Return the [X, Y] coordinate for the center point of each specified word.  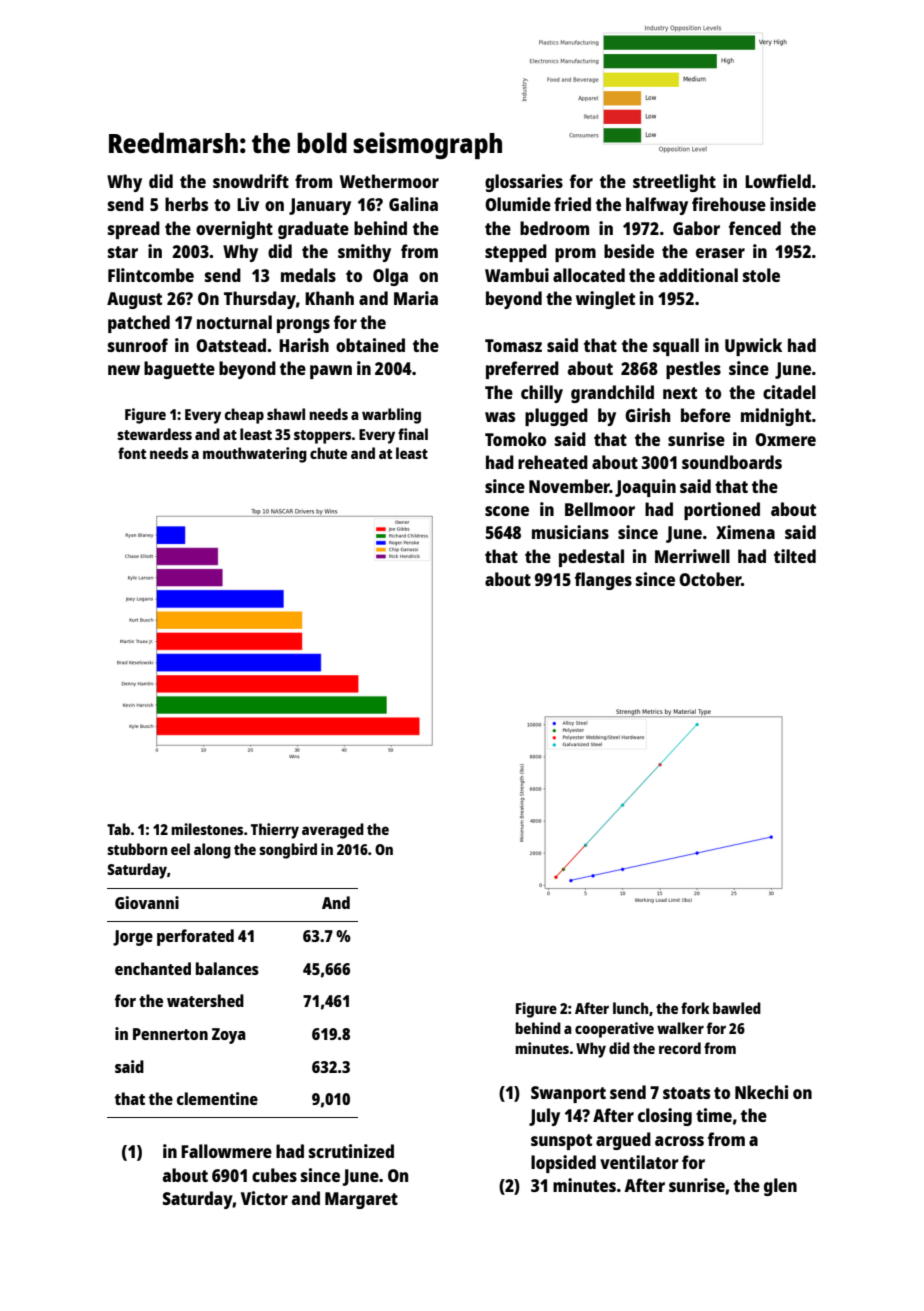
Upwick [753, 347]
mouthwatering [255, 455]
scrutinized [351, 1151]
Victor [264, 1198]
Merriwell [692, 556]
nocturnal [234, 322]
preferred [522, 370]
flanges [603, 581]
